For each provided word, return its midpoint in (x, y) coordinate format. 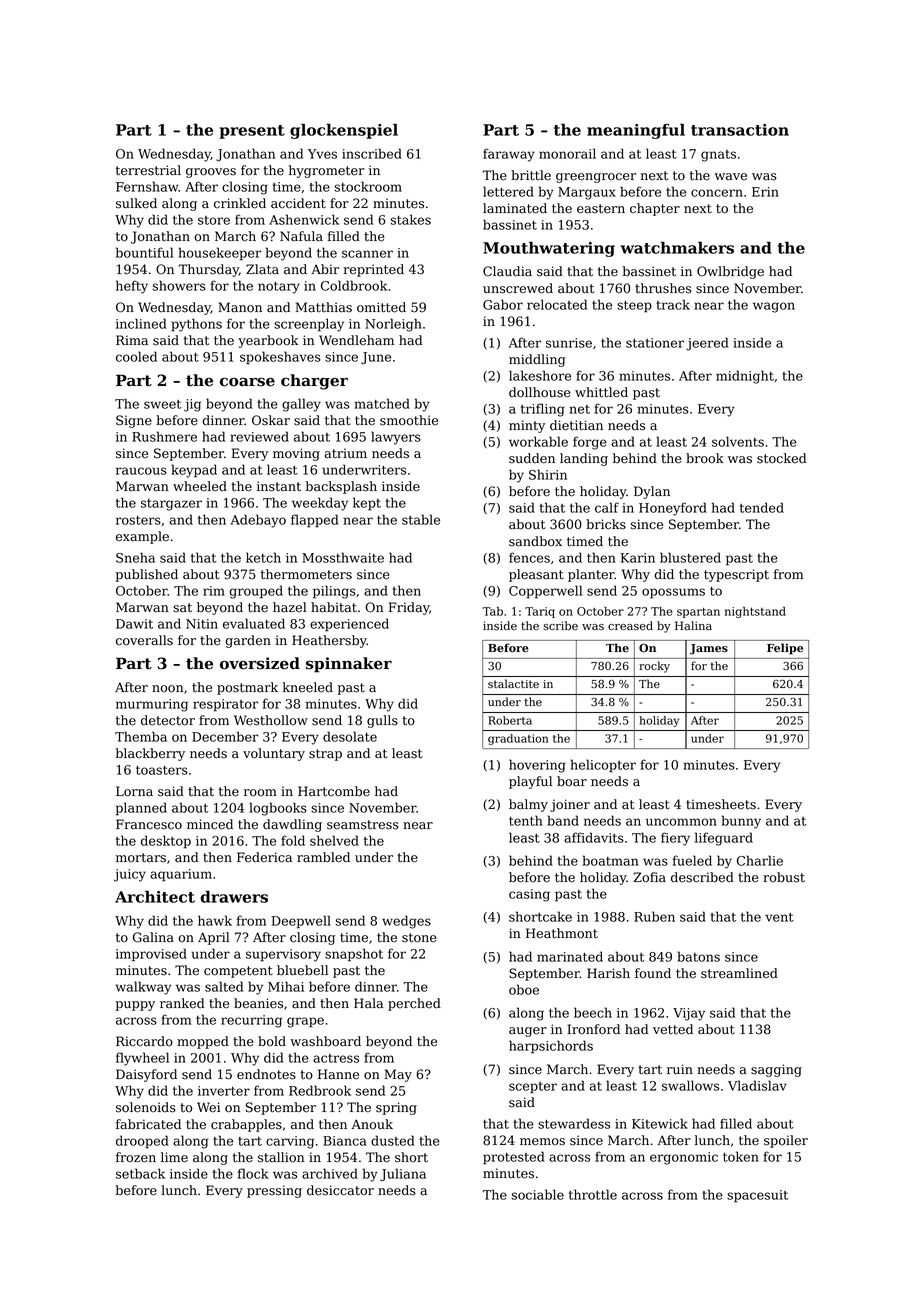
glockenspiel (344, 131)
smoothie (409, 420)
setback (140, 1173)
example (142, 537)
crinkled (240, 203)
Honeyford (673, 509)
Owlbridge (730, 272)
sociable (538, 1194)
